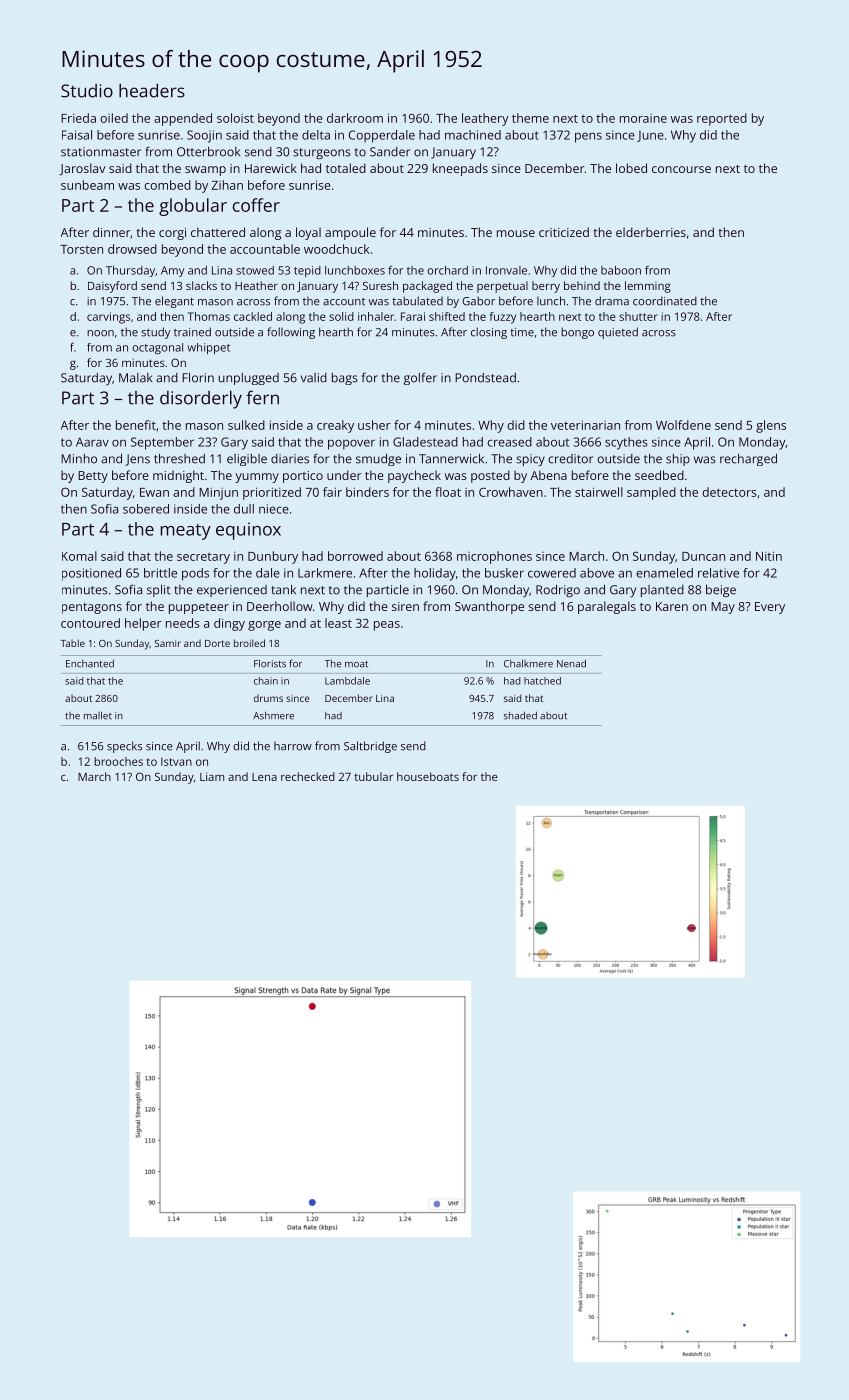  What do you see at coordinates (748, 460) in the document?
I see `recharged` at bounding box center [748, 460].
